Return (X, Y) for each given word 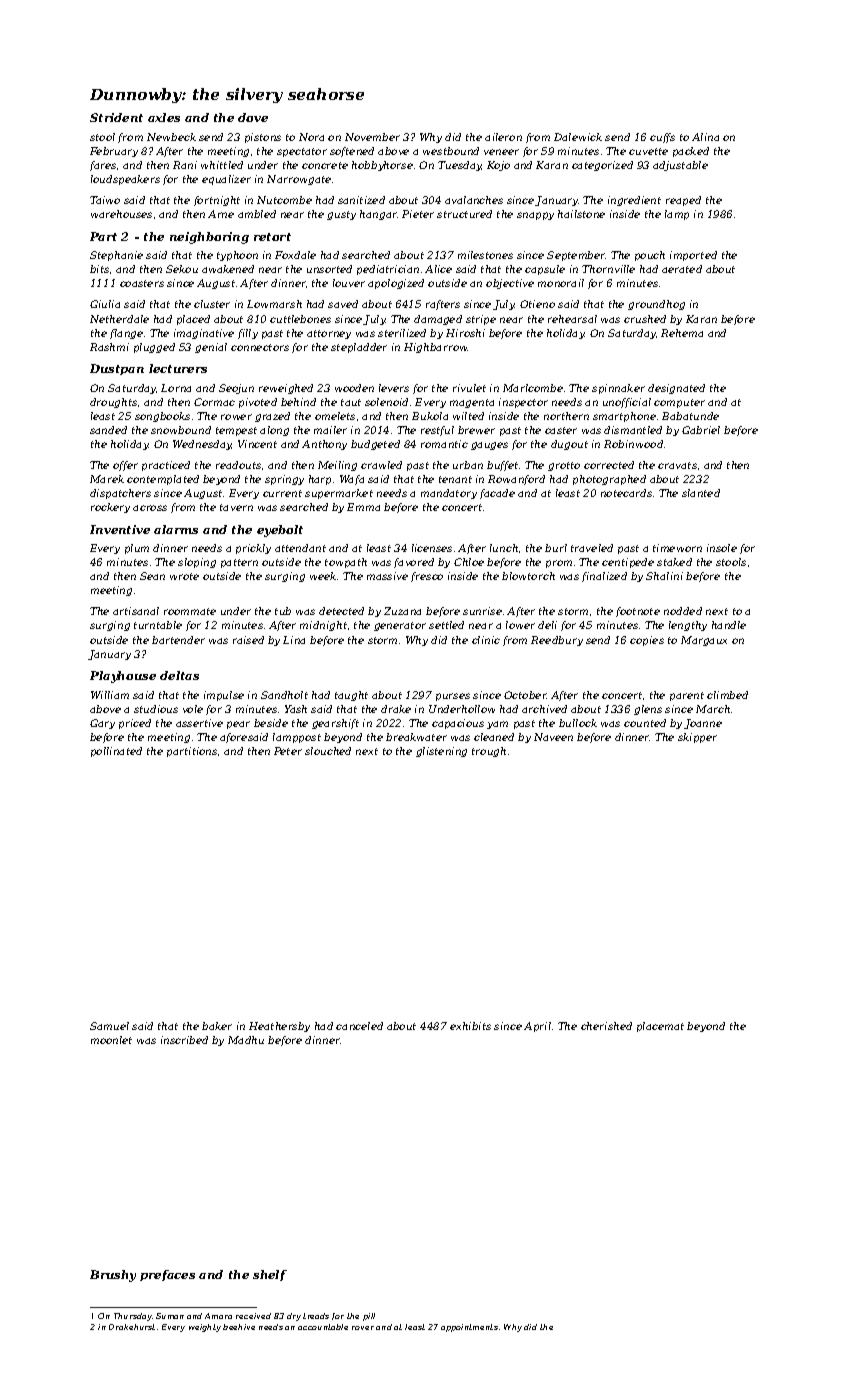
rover (363, 1328)
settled (446, 625)
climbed (727, 695)
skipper (697, 738)
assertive (199, 723)
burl (556, 548)
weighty (205, 1328)
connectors (260, 347)
